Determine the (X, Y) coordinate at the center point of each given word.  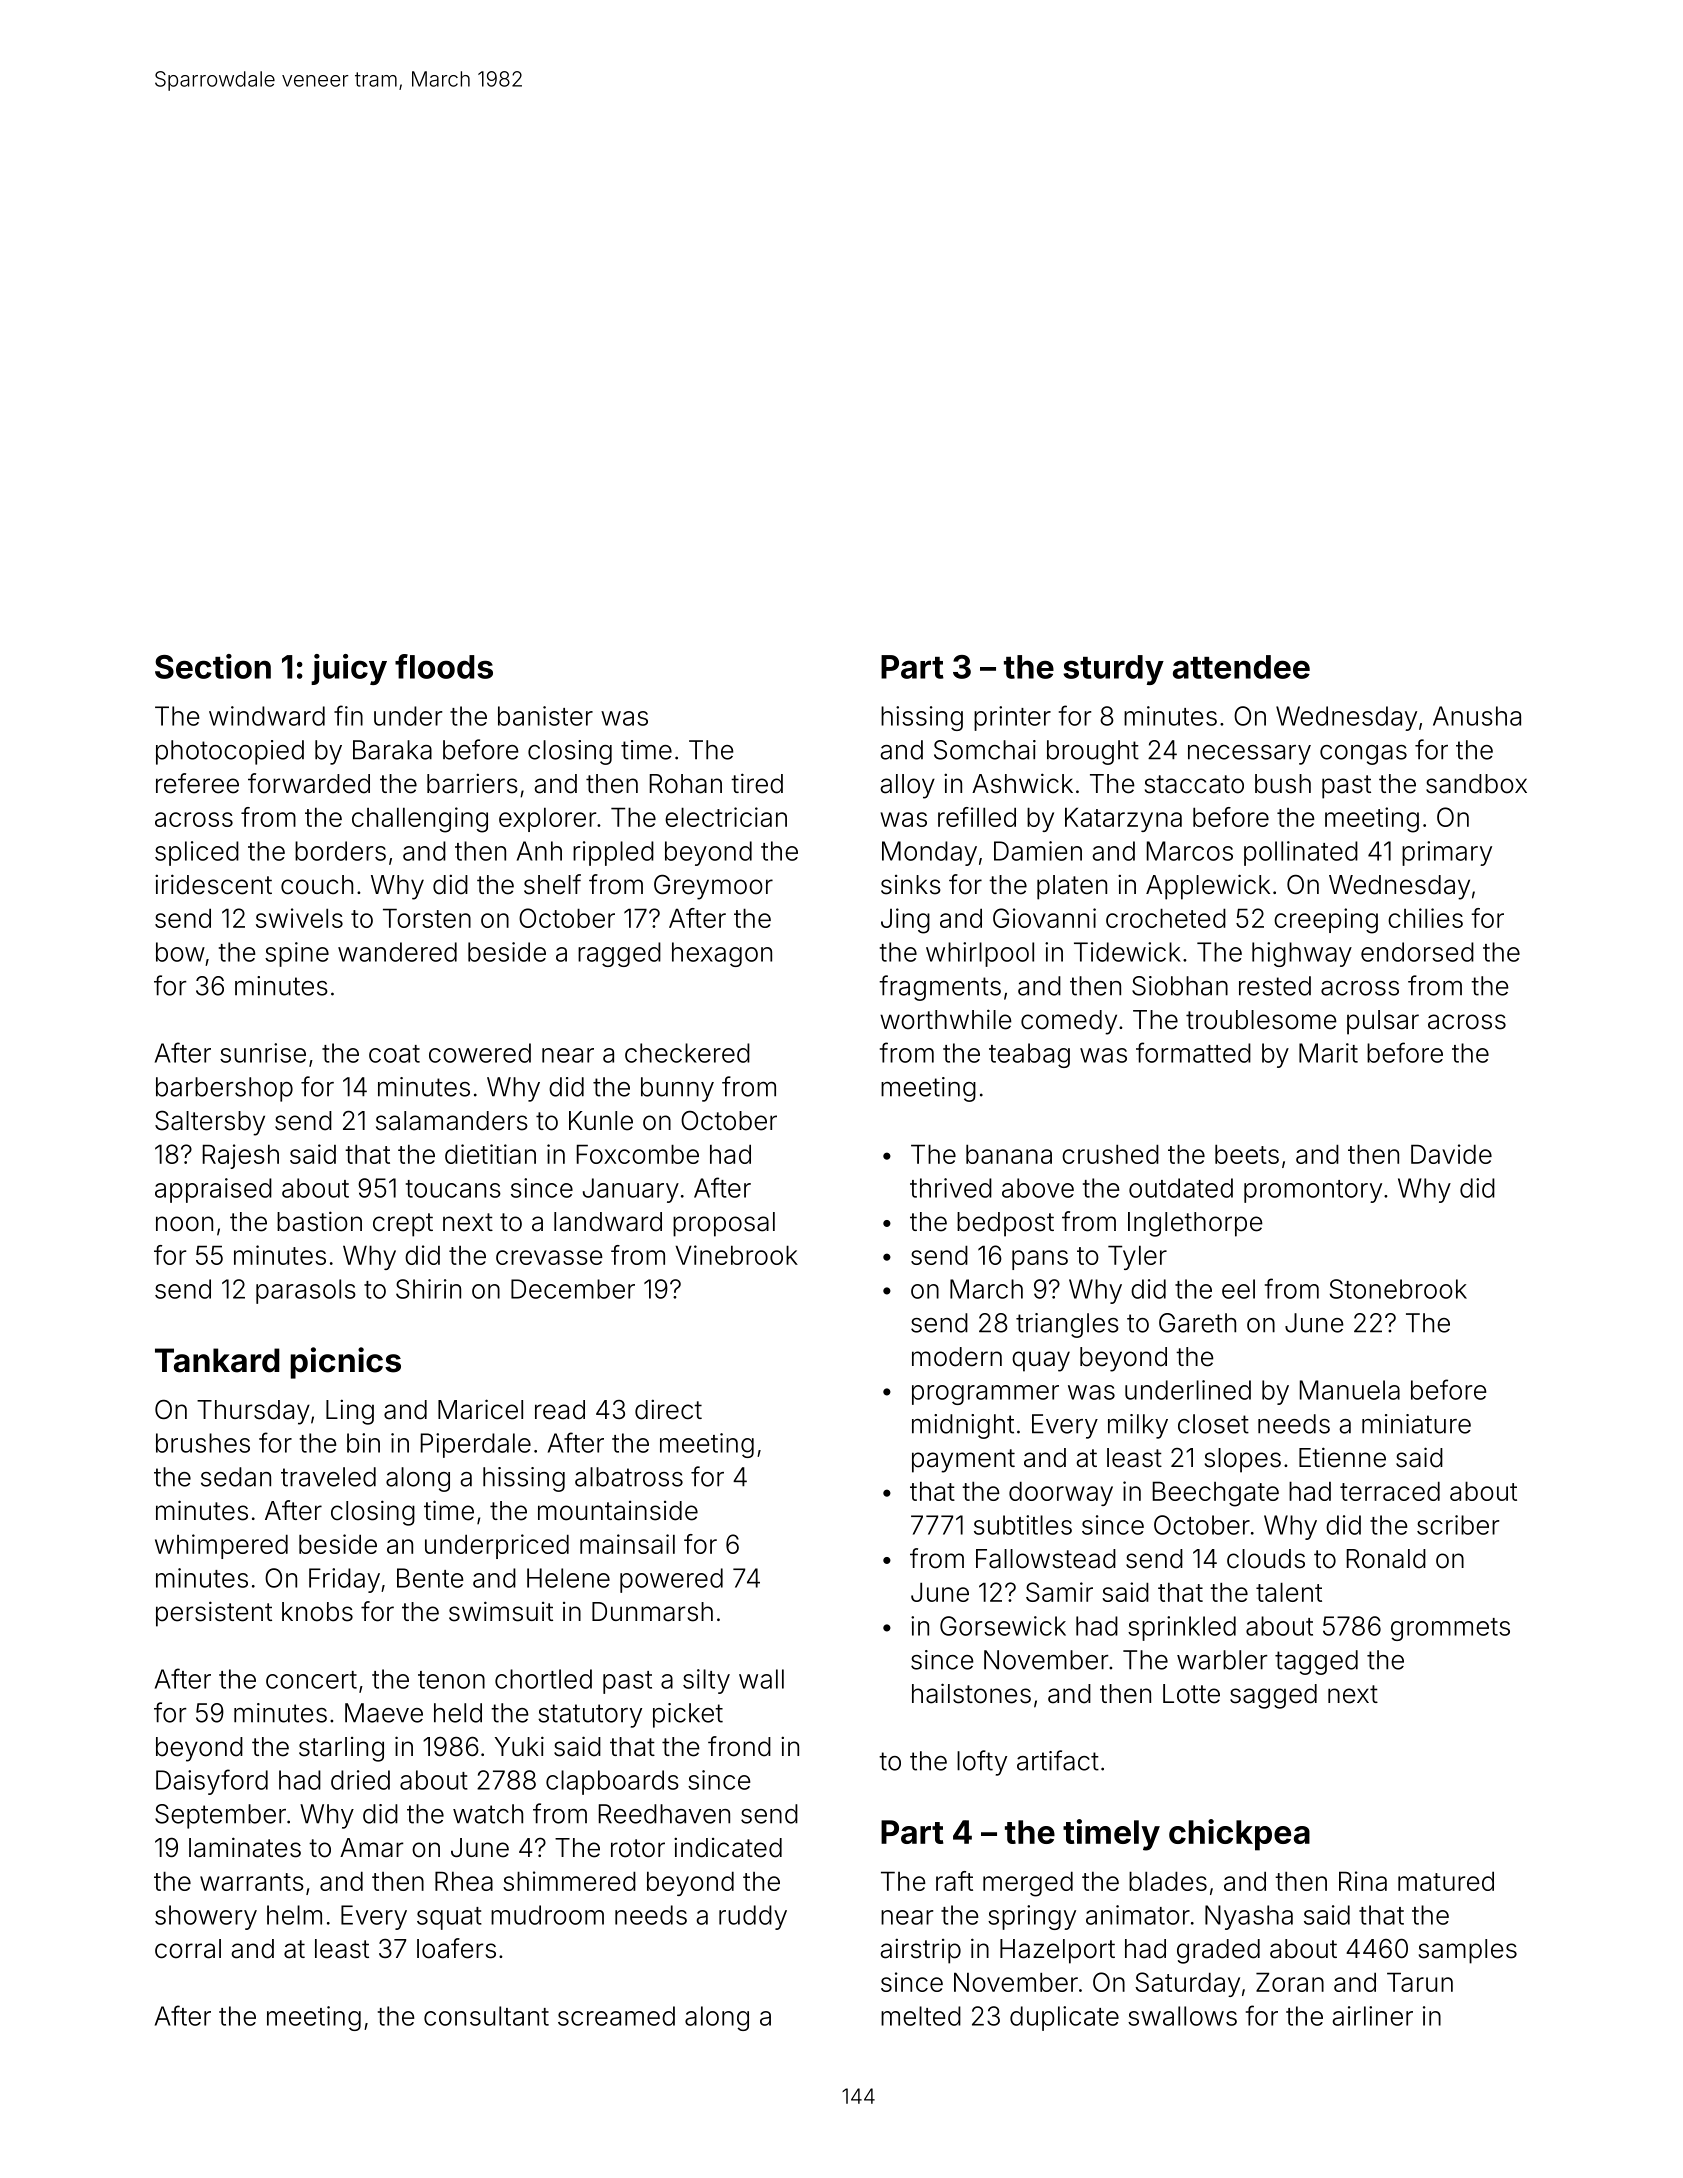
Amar (372, 1848)
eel (1238, 1289)
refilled (977, 817)
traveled (328, 1477)
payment (963, 1461)
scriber (1458, 1525)
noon (184, 1224)
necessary (1249, 755)
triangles (1067, 1325)
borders (340, 851)
